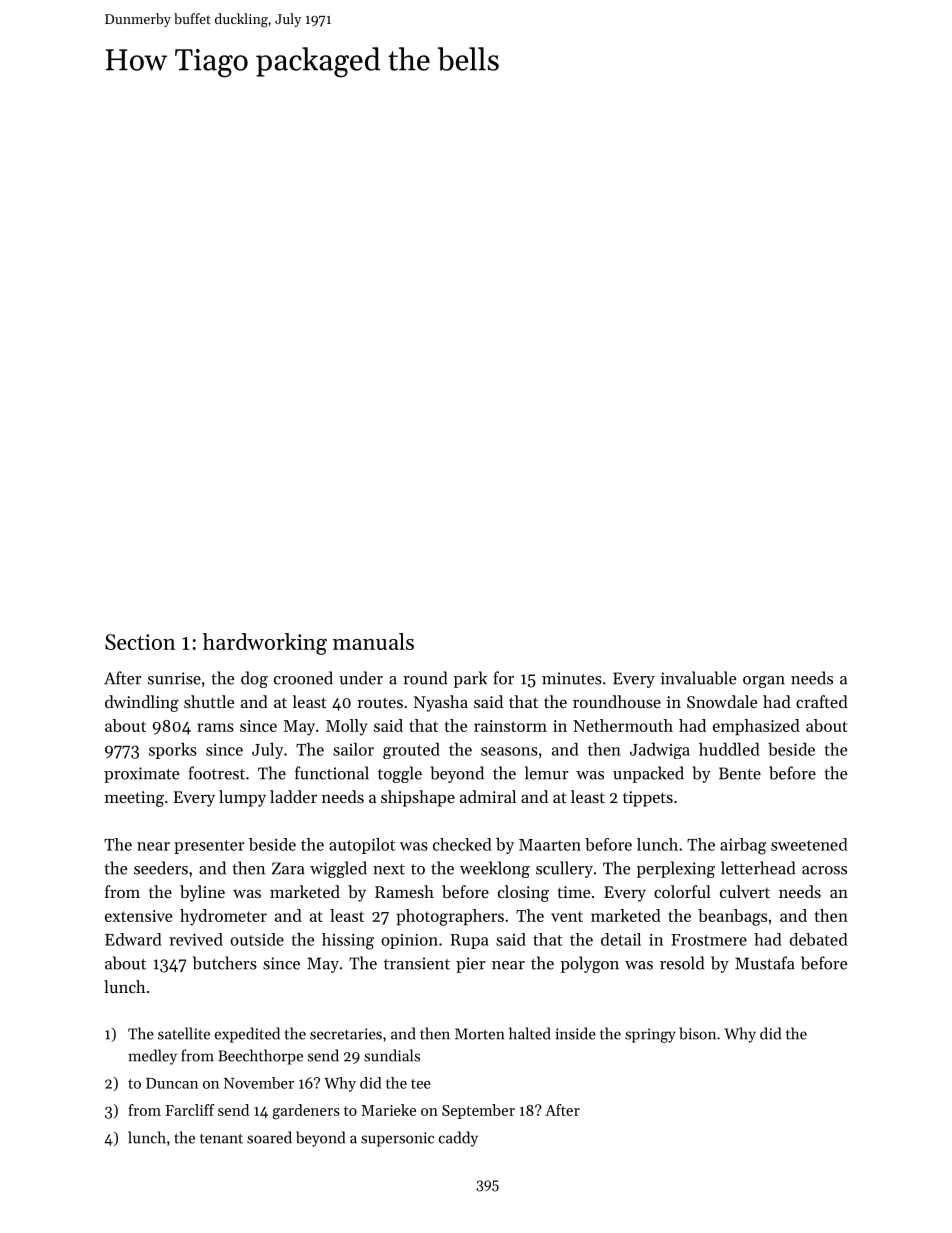 This document has height=1233, width=952. Describe the element at coordinates (575, 1033) in the document. I see `inside` at that location.
